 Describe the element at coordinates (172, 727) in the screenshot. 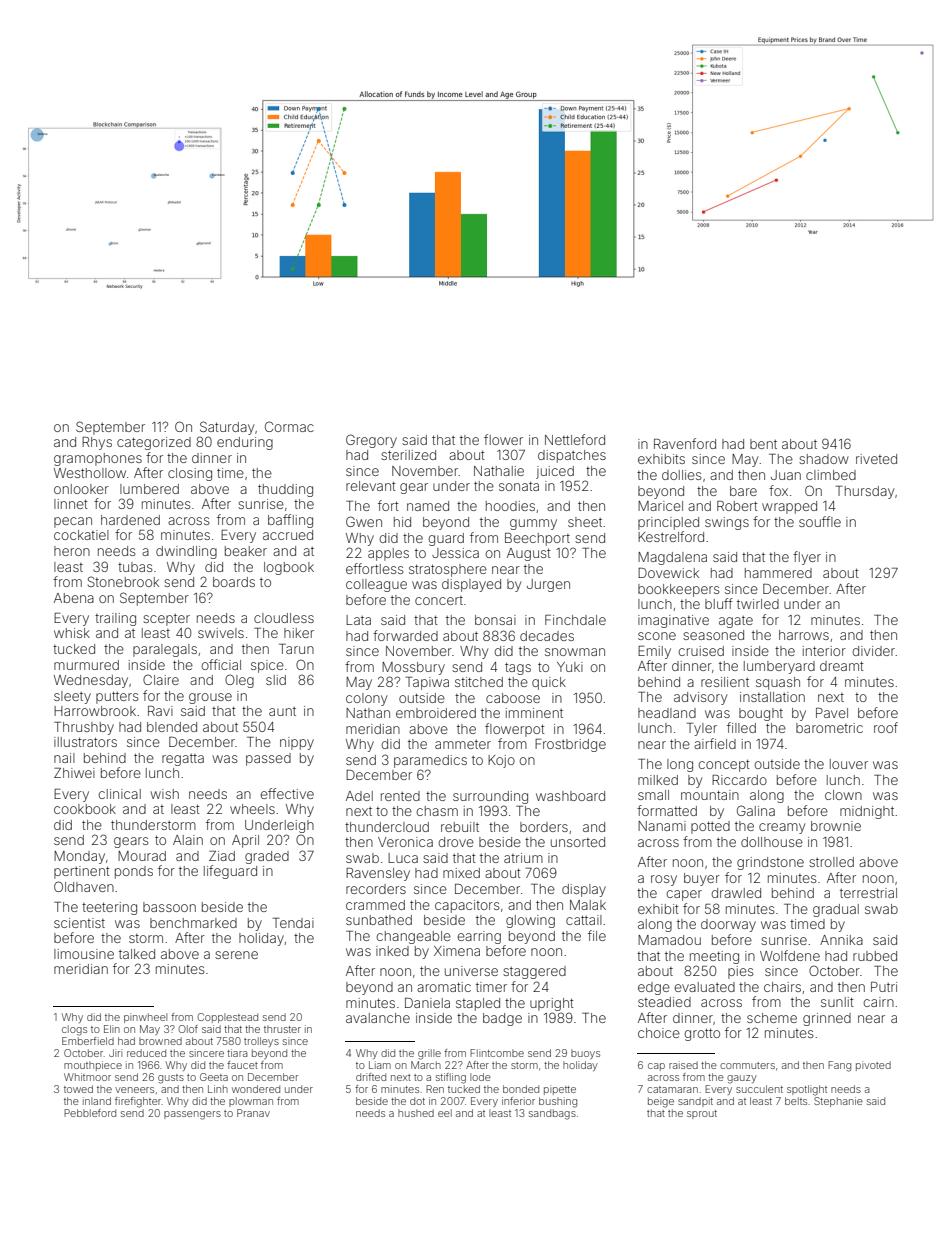

I see `blended` at that location.
